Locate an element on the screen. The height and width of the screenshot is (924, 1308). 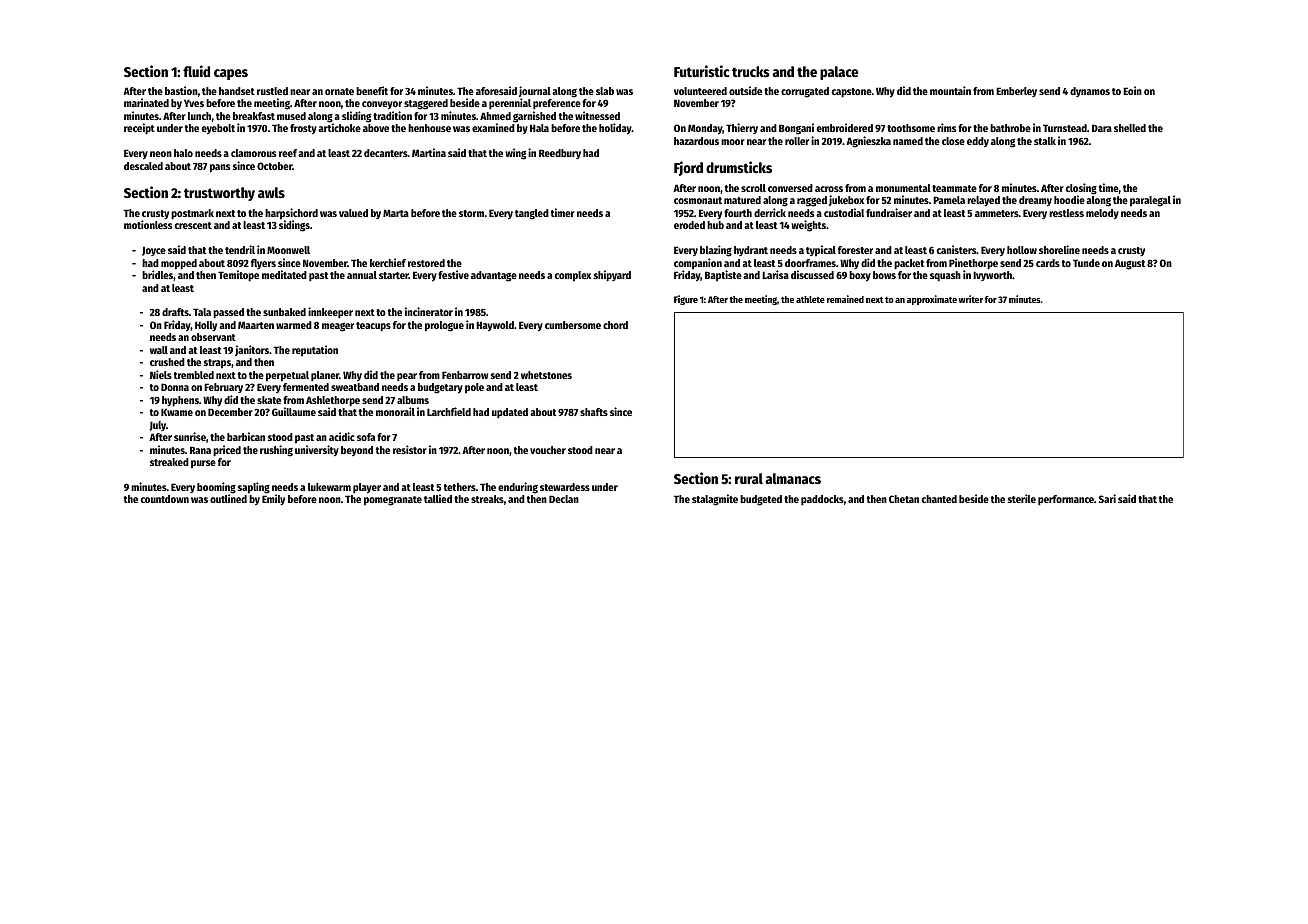
mopped is located at coordinates (179, 264).
